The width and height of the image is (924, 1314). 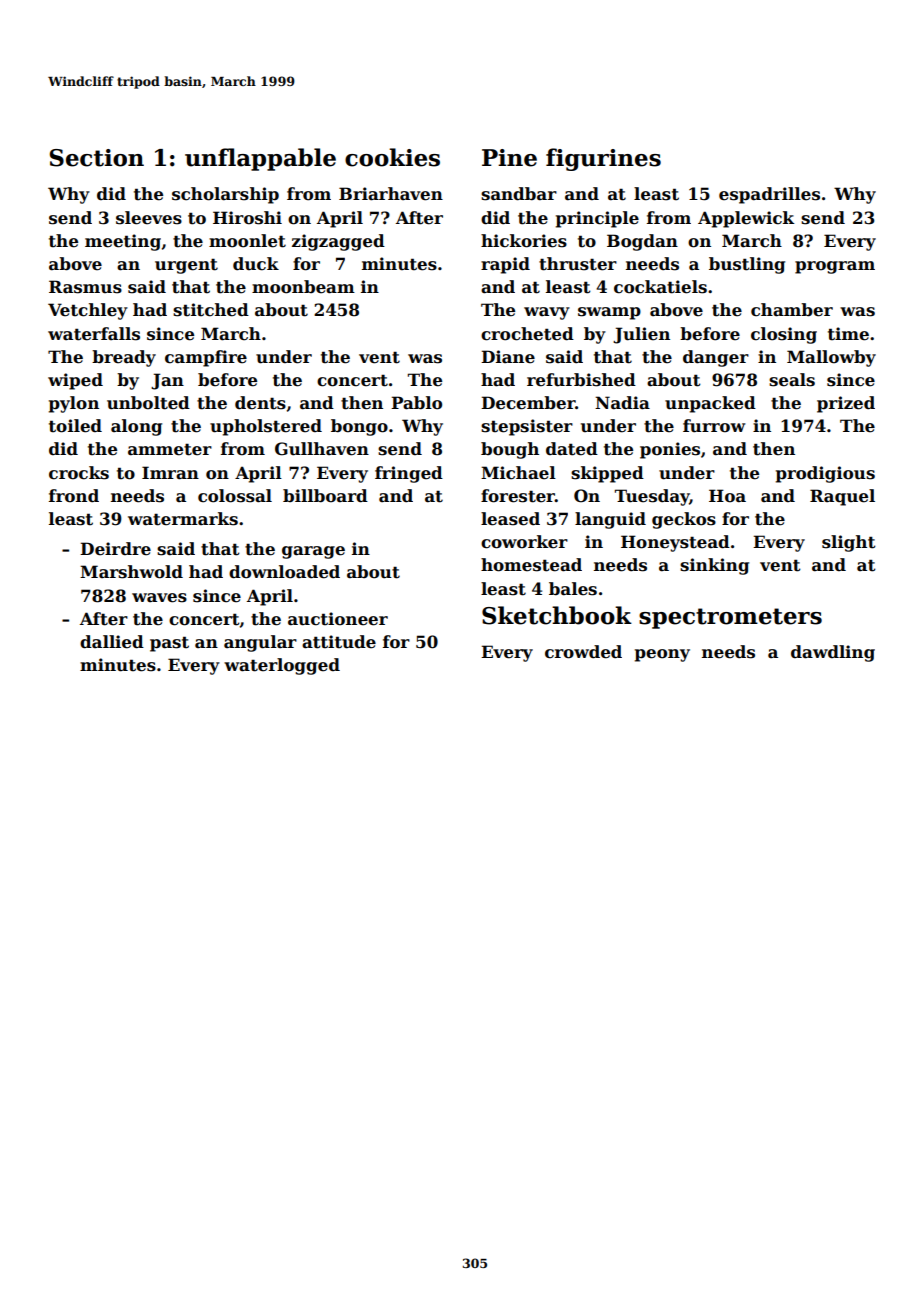 What do you see at coordinates (225, 195) in the image?
I see `scholarship` at bounding box center [225, 195].
